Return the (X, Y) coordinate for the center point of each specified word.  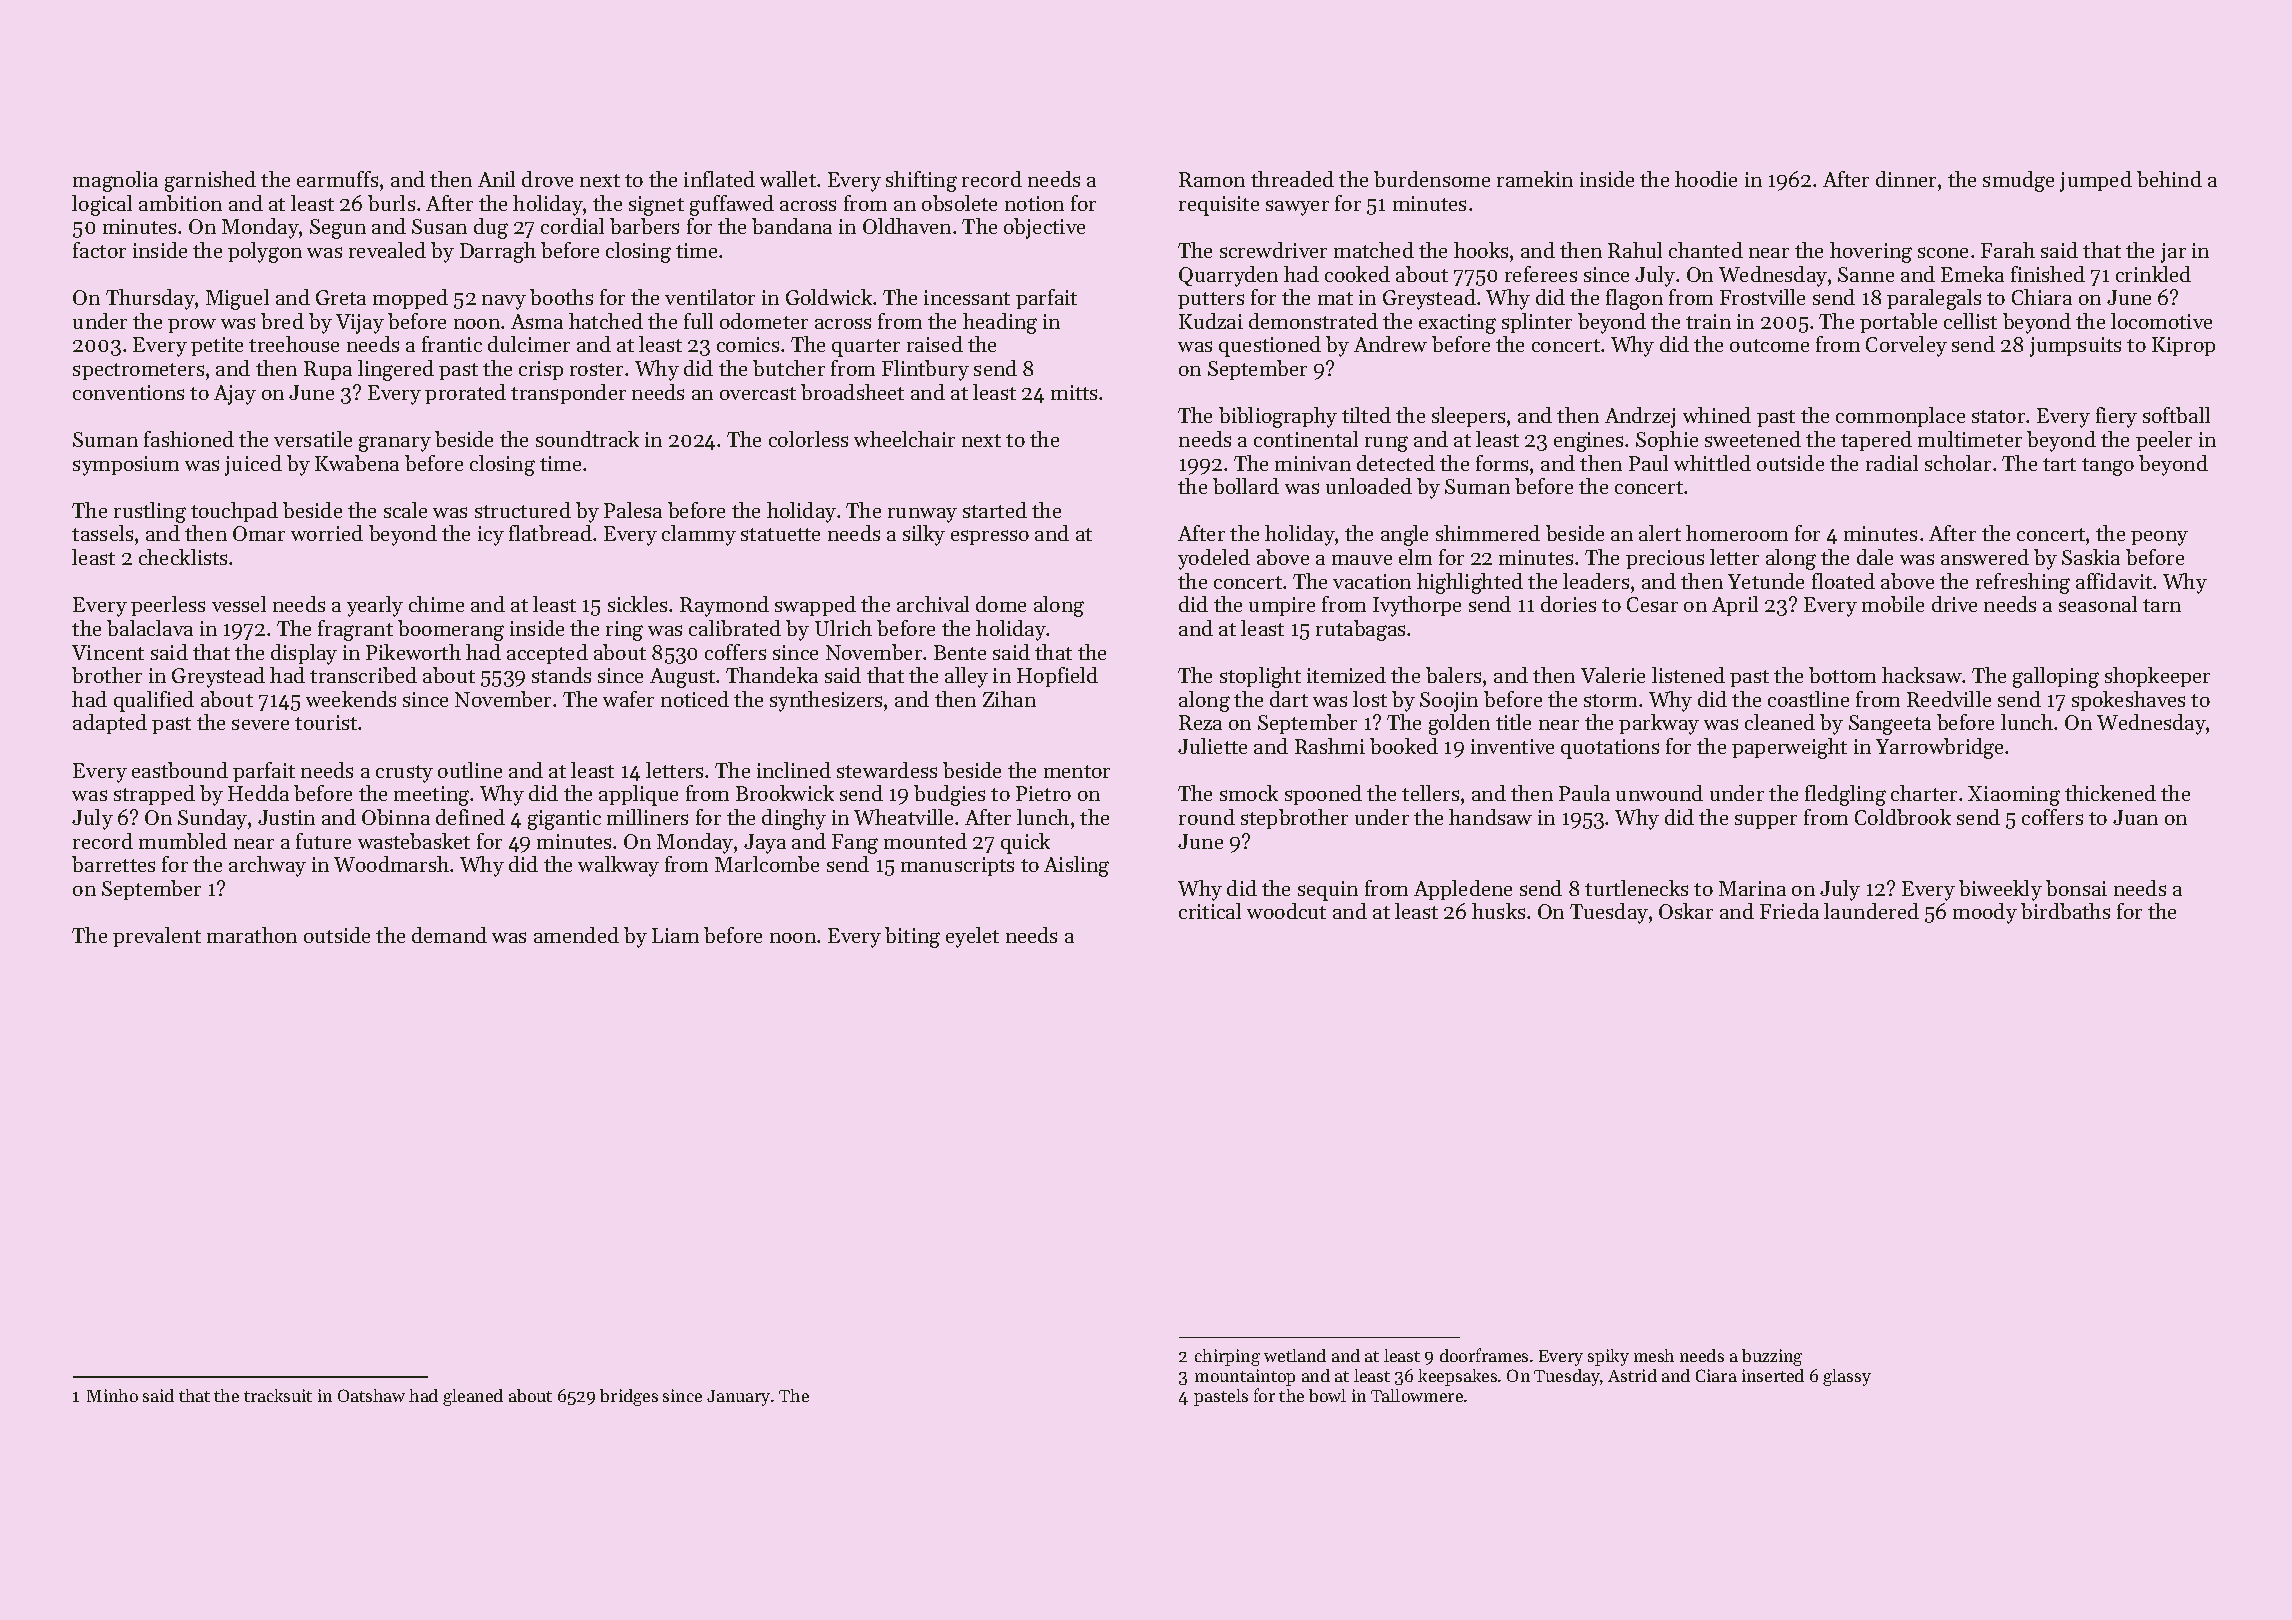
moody (1985, 913)
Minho (112, 1395)
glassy (1847, 1377)
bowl (1327, 1395)
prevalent (157, 937)
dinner (1906, 179)
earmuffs (337, 179)
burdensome (1432, 179)
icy (491, 536)
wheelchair (904, 439)
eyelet (972, 937)
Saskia (2091, 557)
